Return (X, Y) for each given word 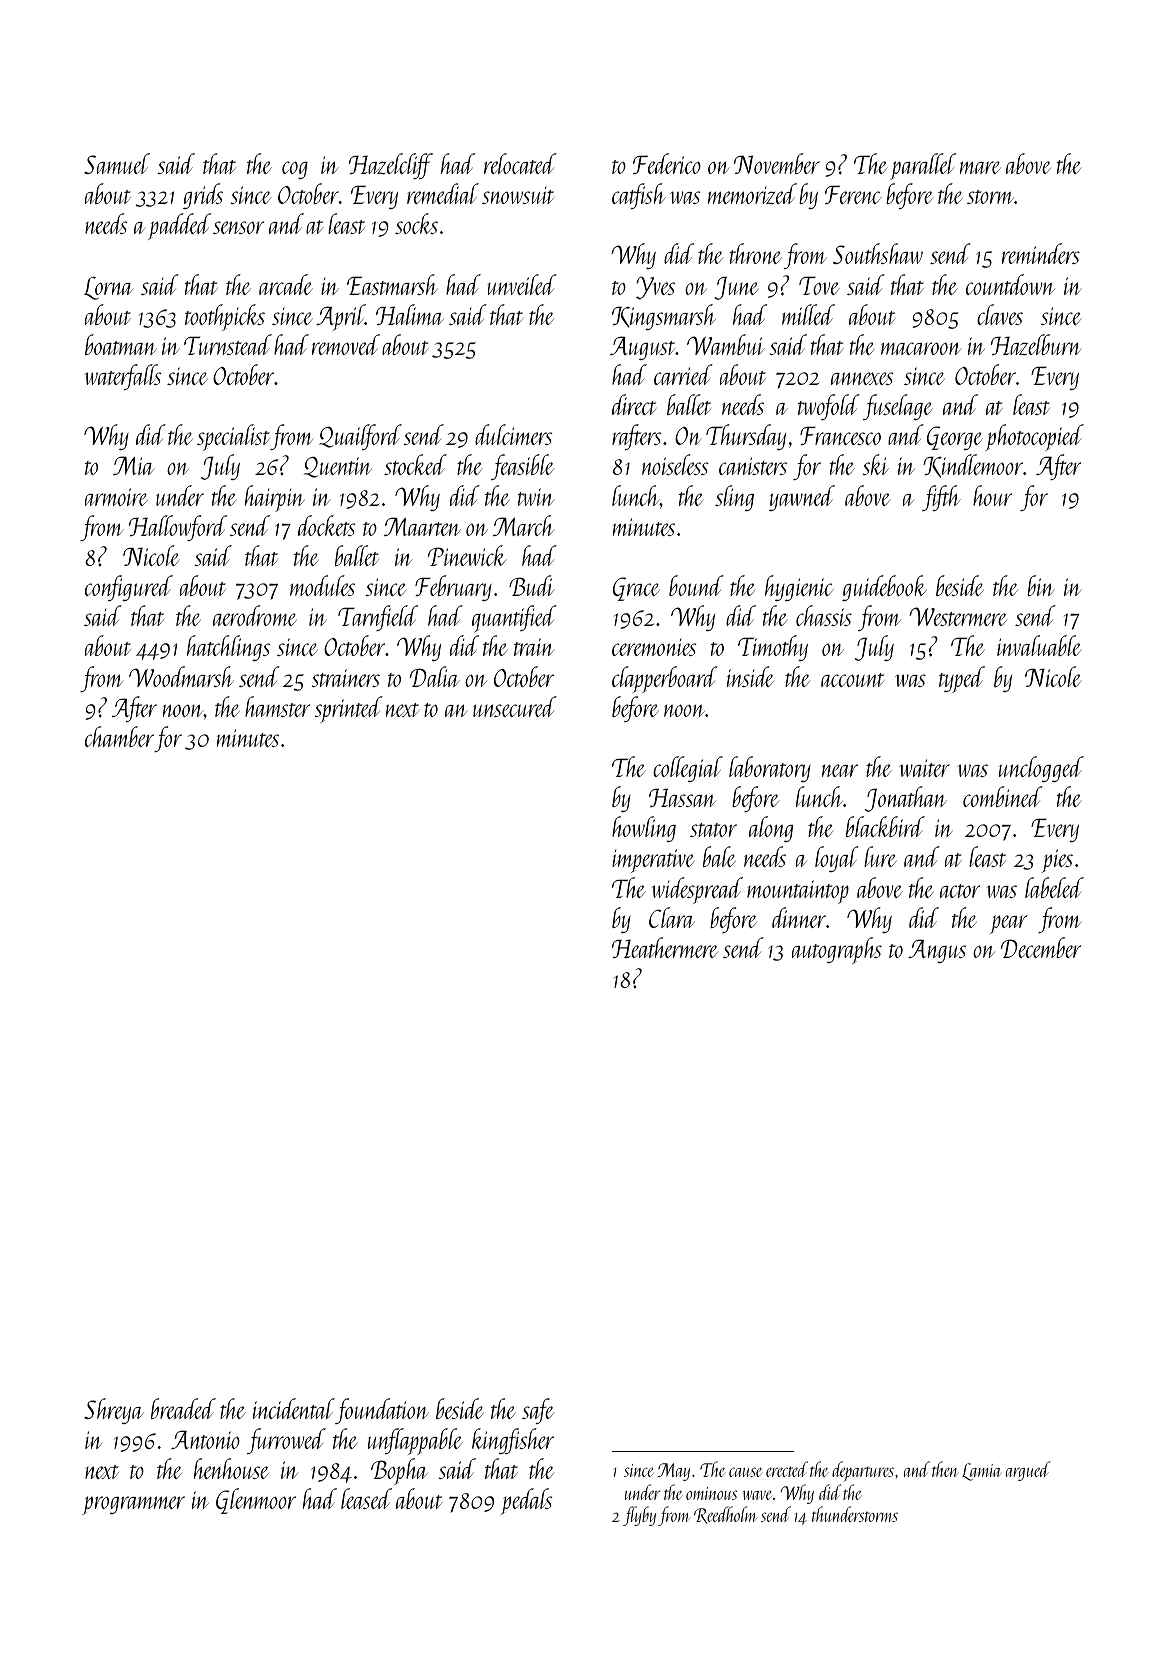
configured (129, 588)
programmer (133, 1505)
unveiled (522, 284)
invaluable (1039, 645)
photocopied (1034, 437)
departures (863, 1471)
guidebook (884, 588)
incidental (294, 1408)
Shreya (114, 1411)
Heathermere (665, 947)
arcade (286, 284)
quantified (514, 619)
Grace (636, 589)
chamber (119, 736)
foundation (382, 1411)
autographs (837, 950)
